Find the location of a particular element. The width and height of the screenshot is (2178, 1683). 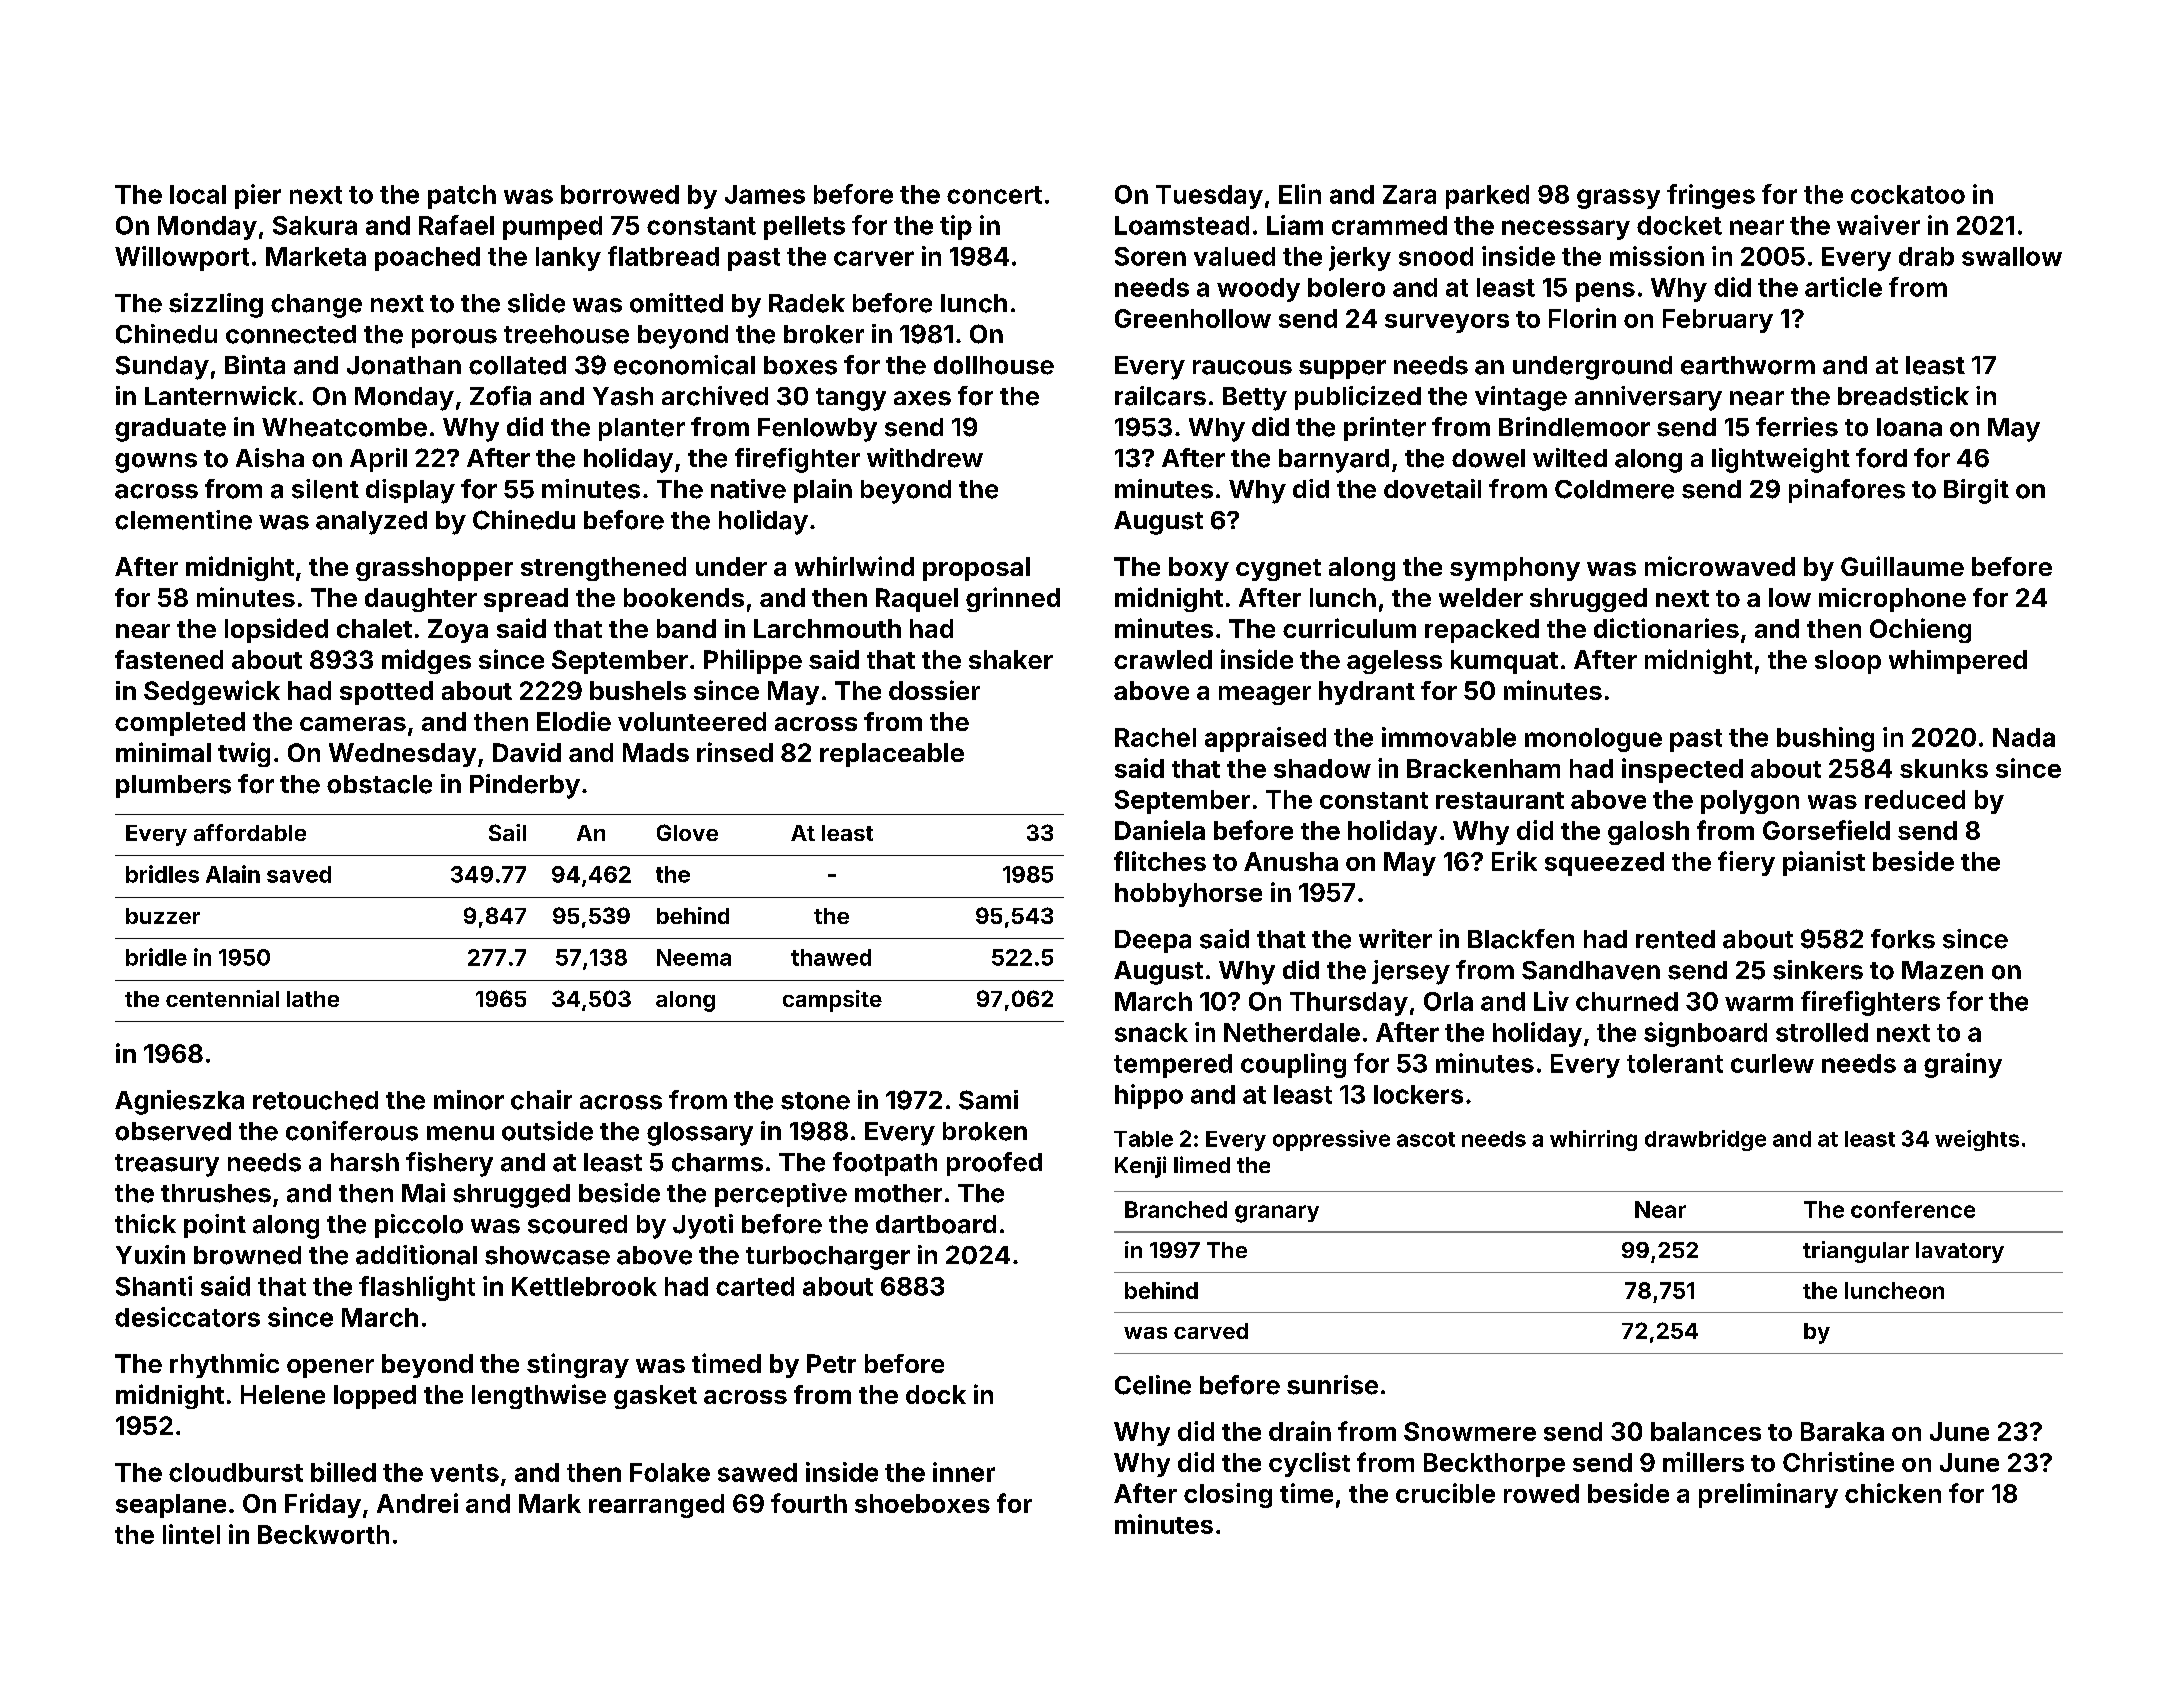

boxy is located at coordinates (1199, 569).
